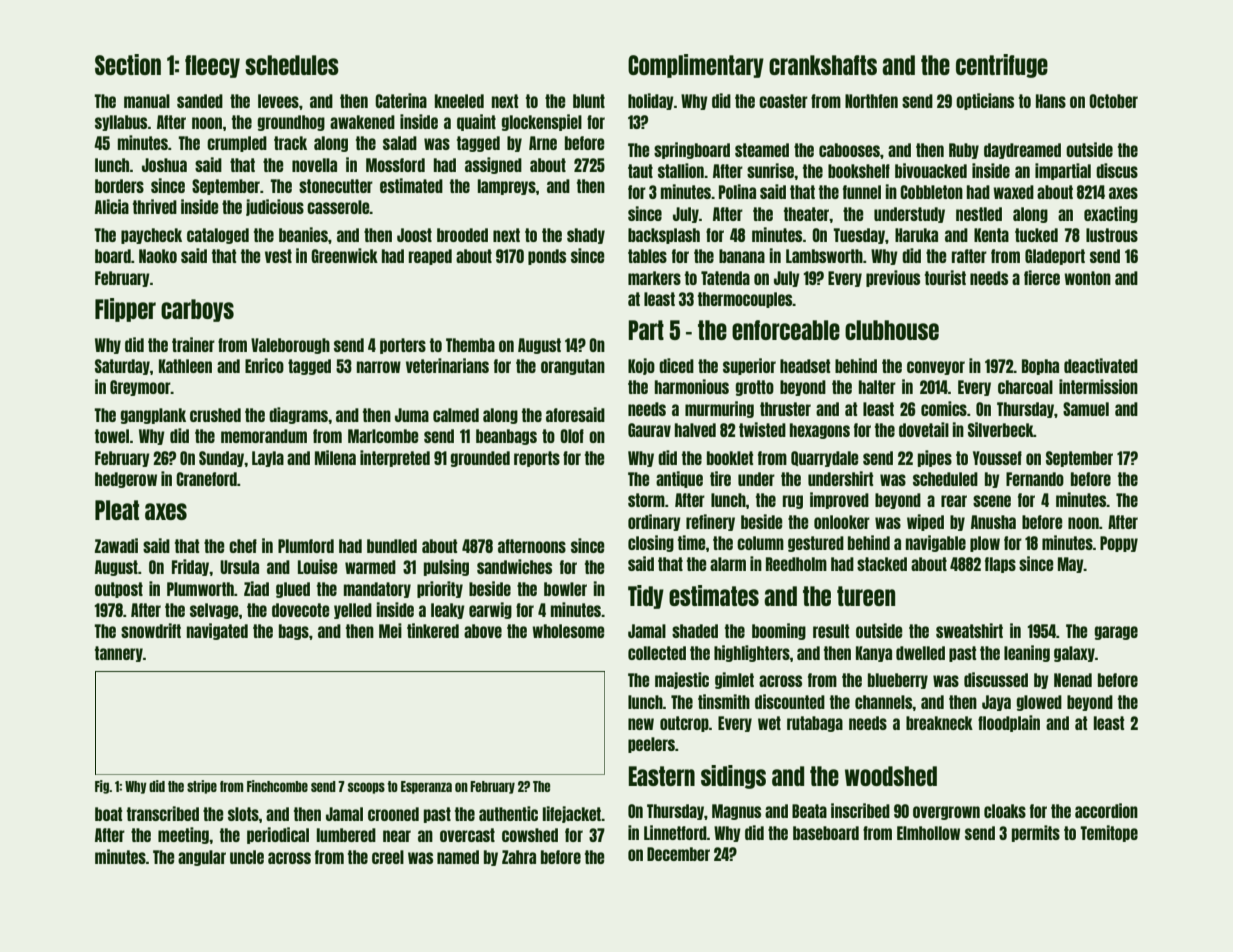 This screenshot has width=1233, height=952. What do you see at coordinates (676, 365) in the screenshot?
I see `diced` at bounding box center [676, 365].
